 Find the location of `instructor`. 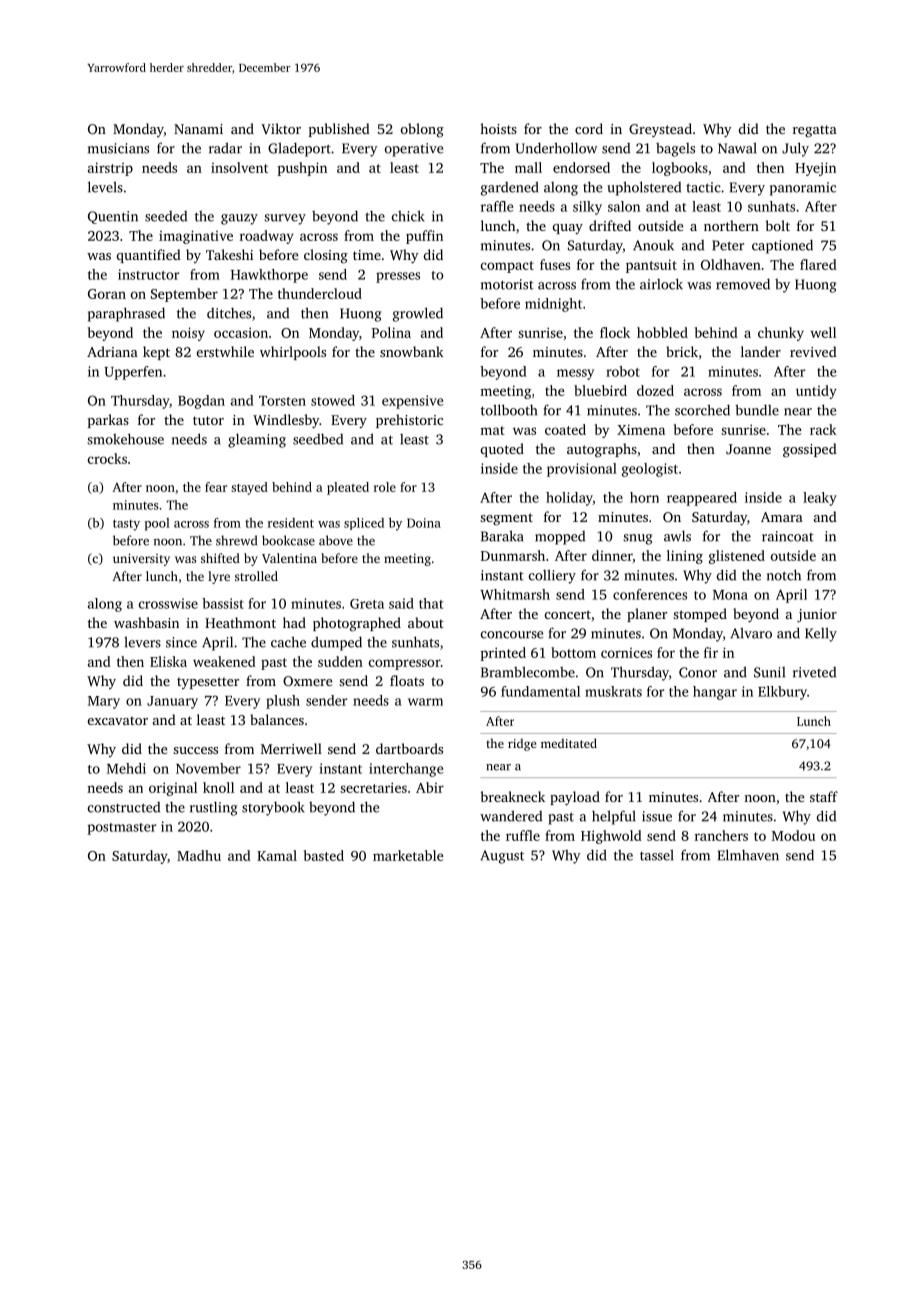

instructor is located at coordinates (148, 274).
